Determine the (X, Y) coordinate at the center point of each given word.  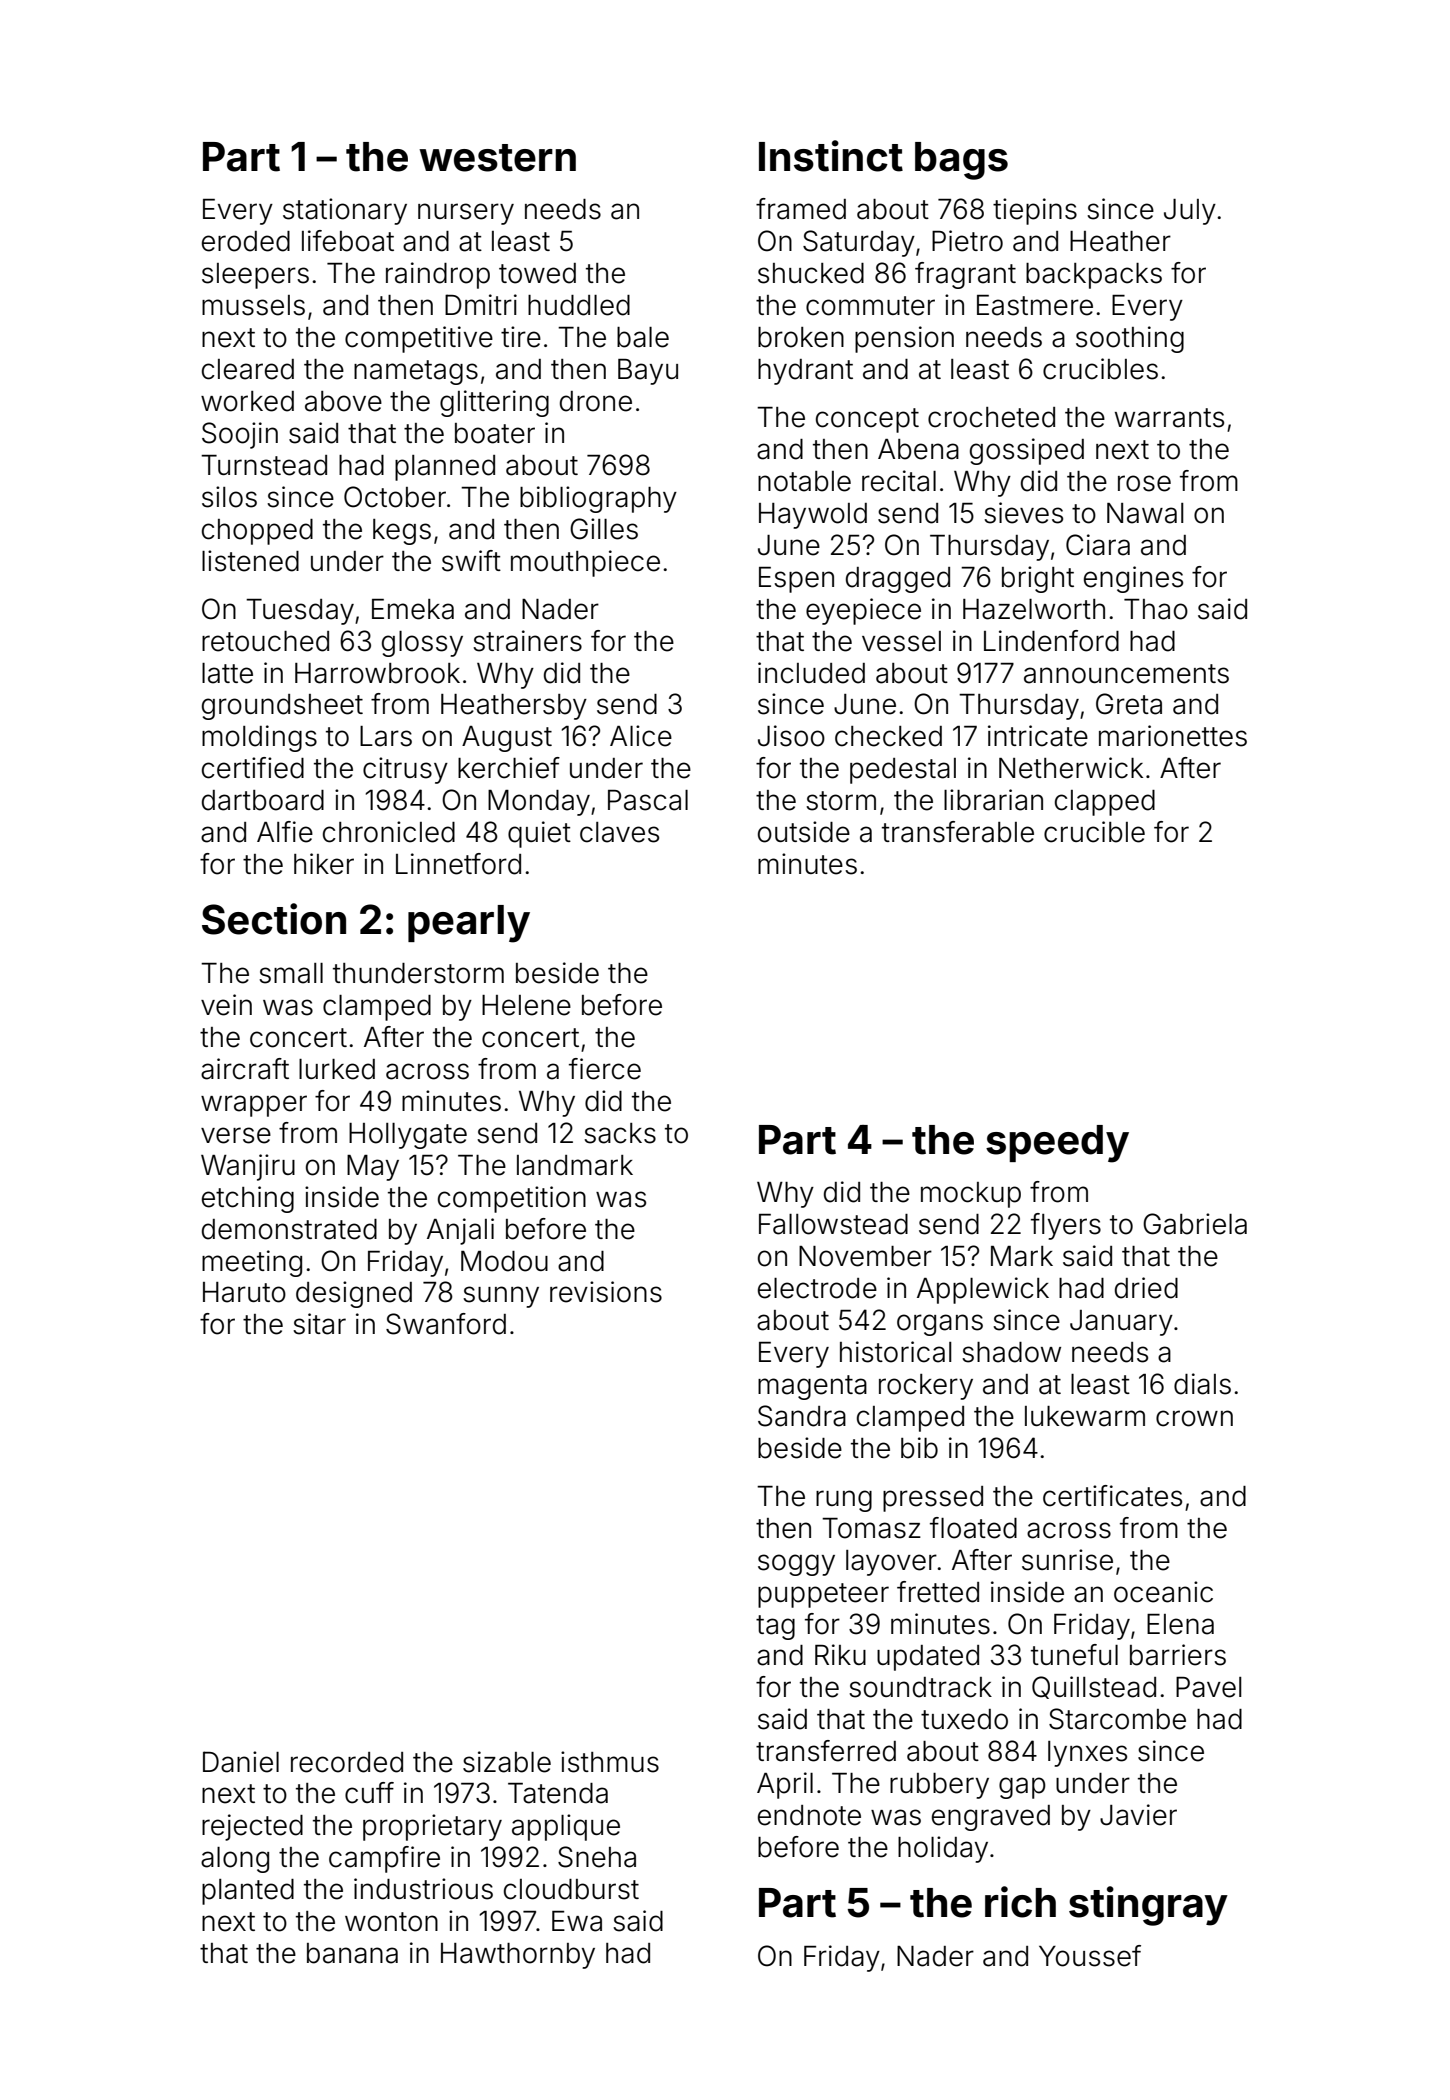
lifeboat (348, 241)
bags (961, 161)
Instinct (831, 156)
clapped (1105, 803)
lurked (337, 1069)
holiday (943, 1849)
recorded (347, 1762)
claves (619, 832)
